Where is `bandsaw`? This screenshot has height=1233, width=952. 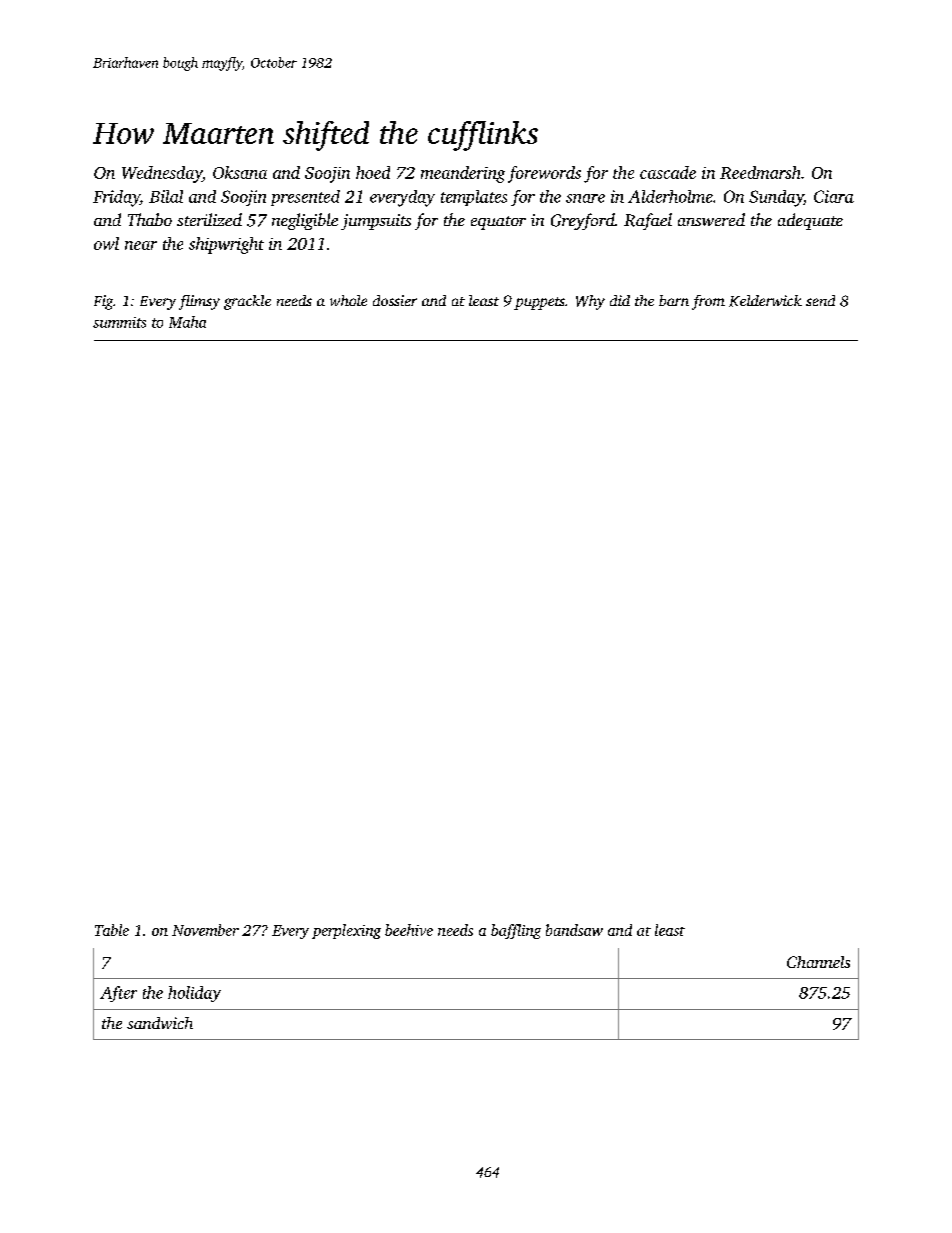 bandsaw is located at coordinates (574, 930).
